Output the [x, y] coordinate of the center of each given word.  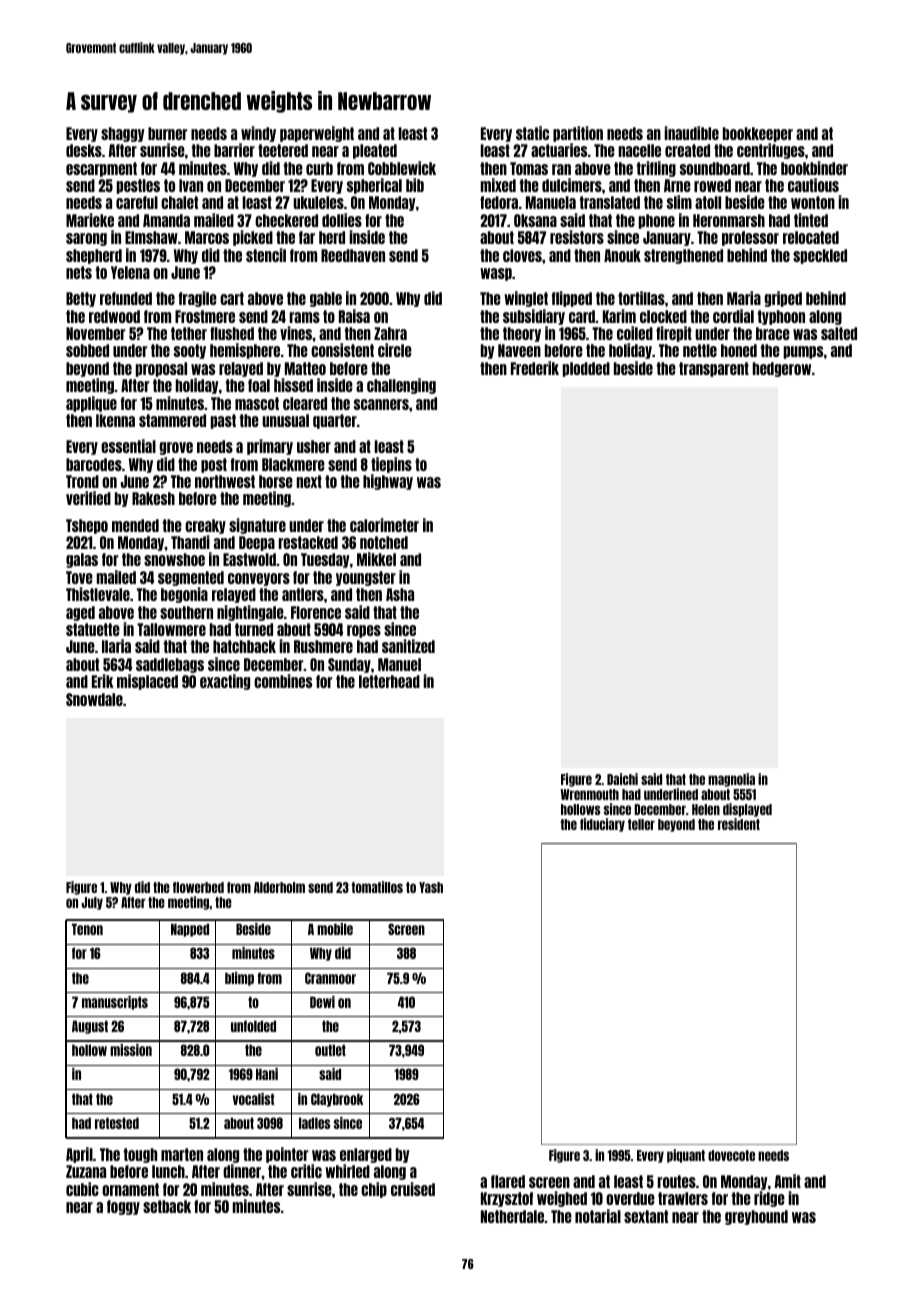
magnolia [731, 780]
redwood [114, 316]
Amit [788, 1181]
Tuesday [325, 560]
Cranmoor [330, 978]
